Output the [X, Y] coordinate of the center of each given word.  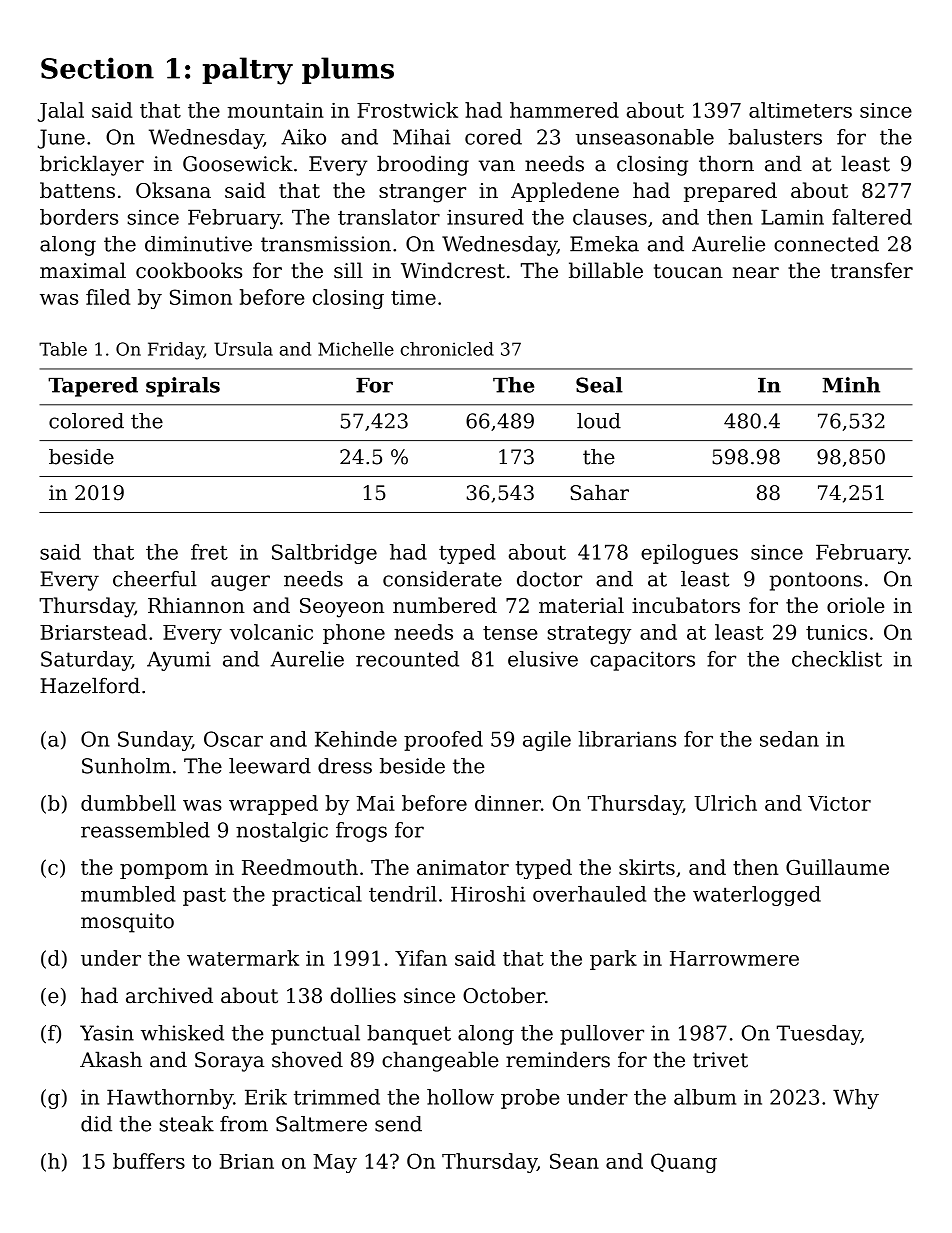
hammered [564, 110]
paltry [247, 71]
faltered [872, 217]
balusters [775, 137]
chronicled [447, 349]
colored [86, 421]
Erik [266, 1097]
